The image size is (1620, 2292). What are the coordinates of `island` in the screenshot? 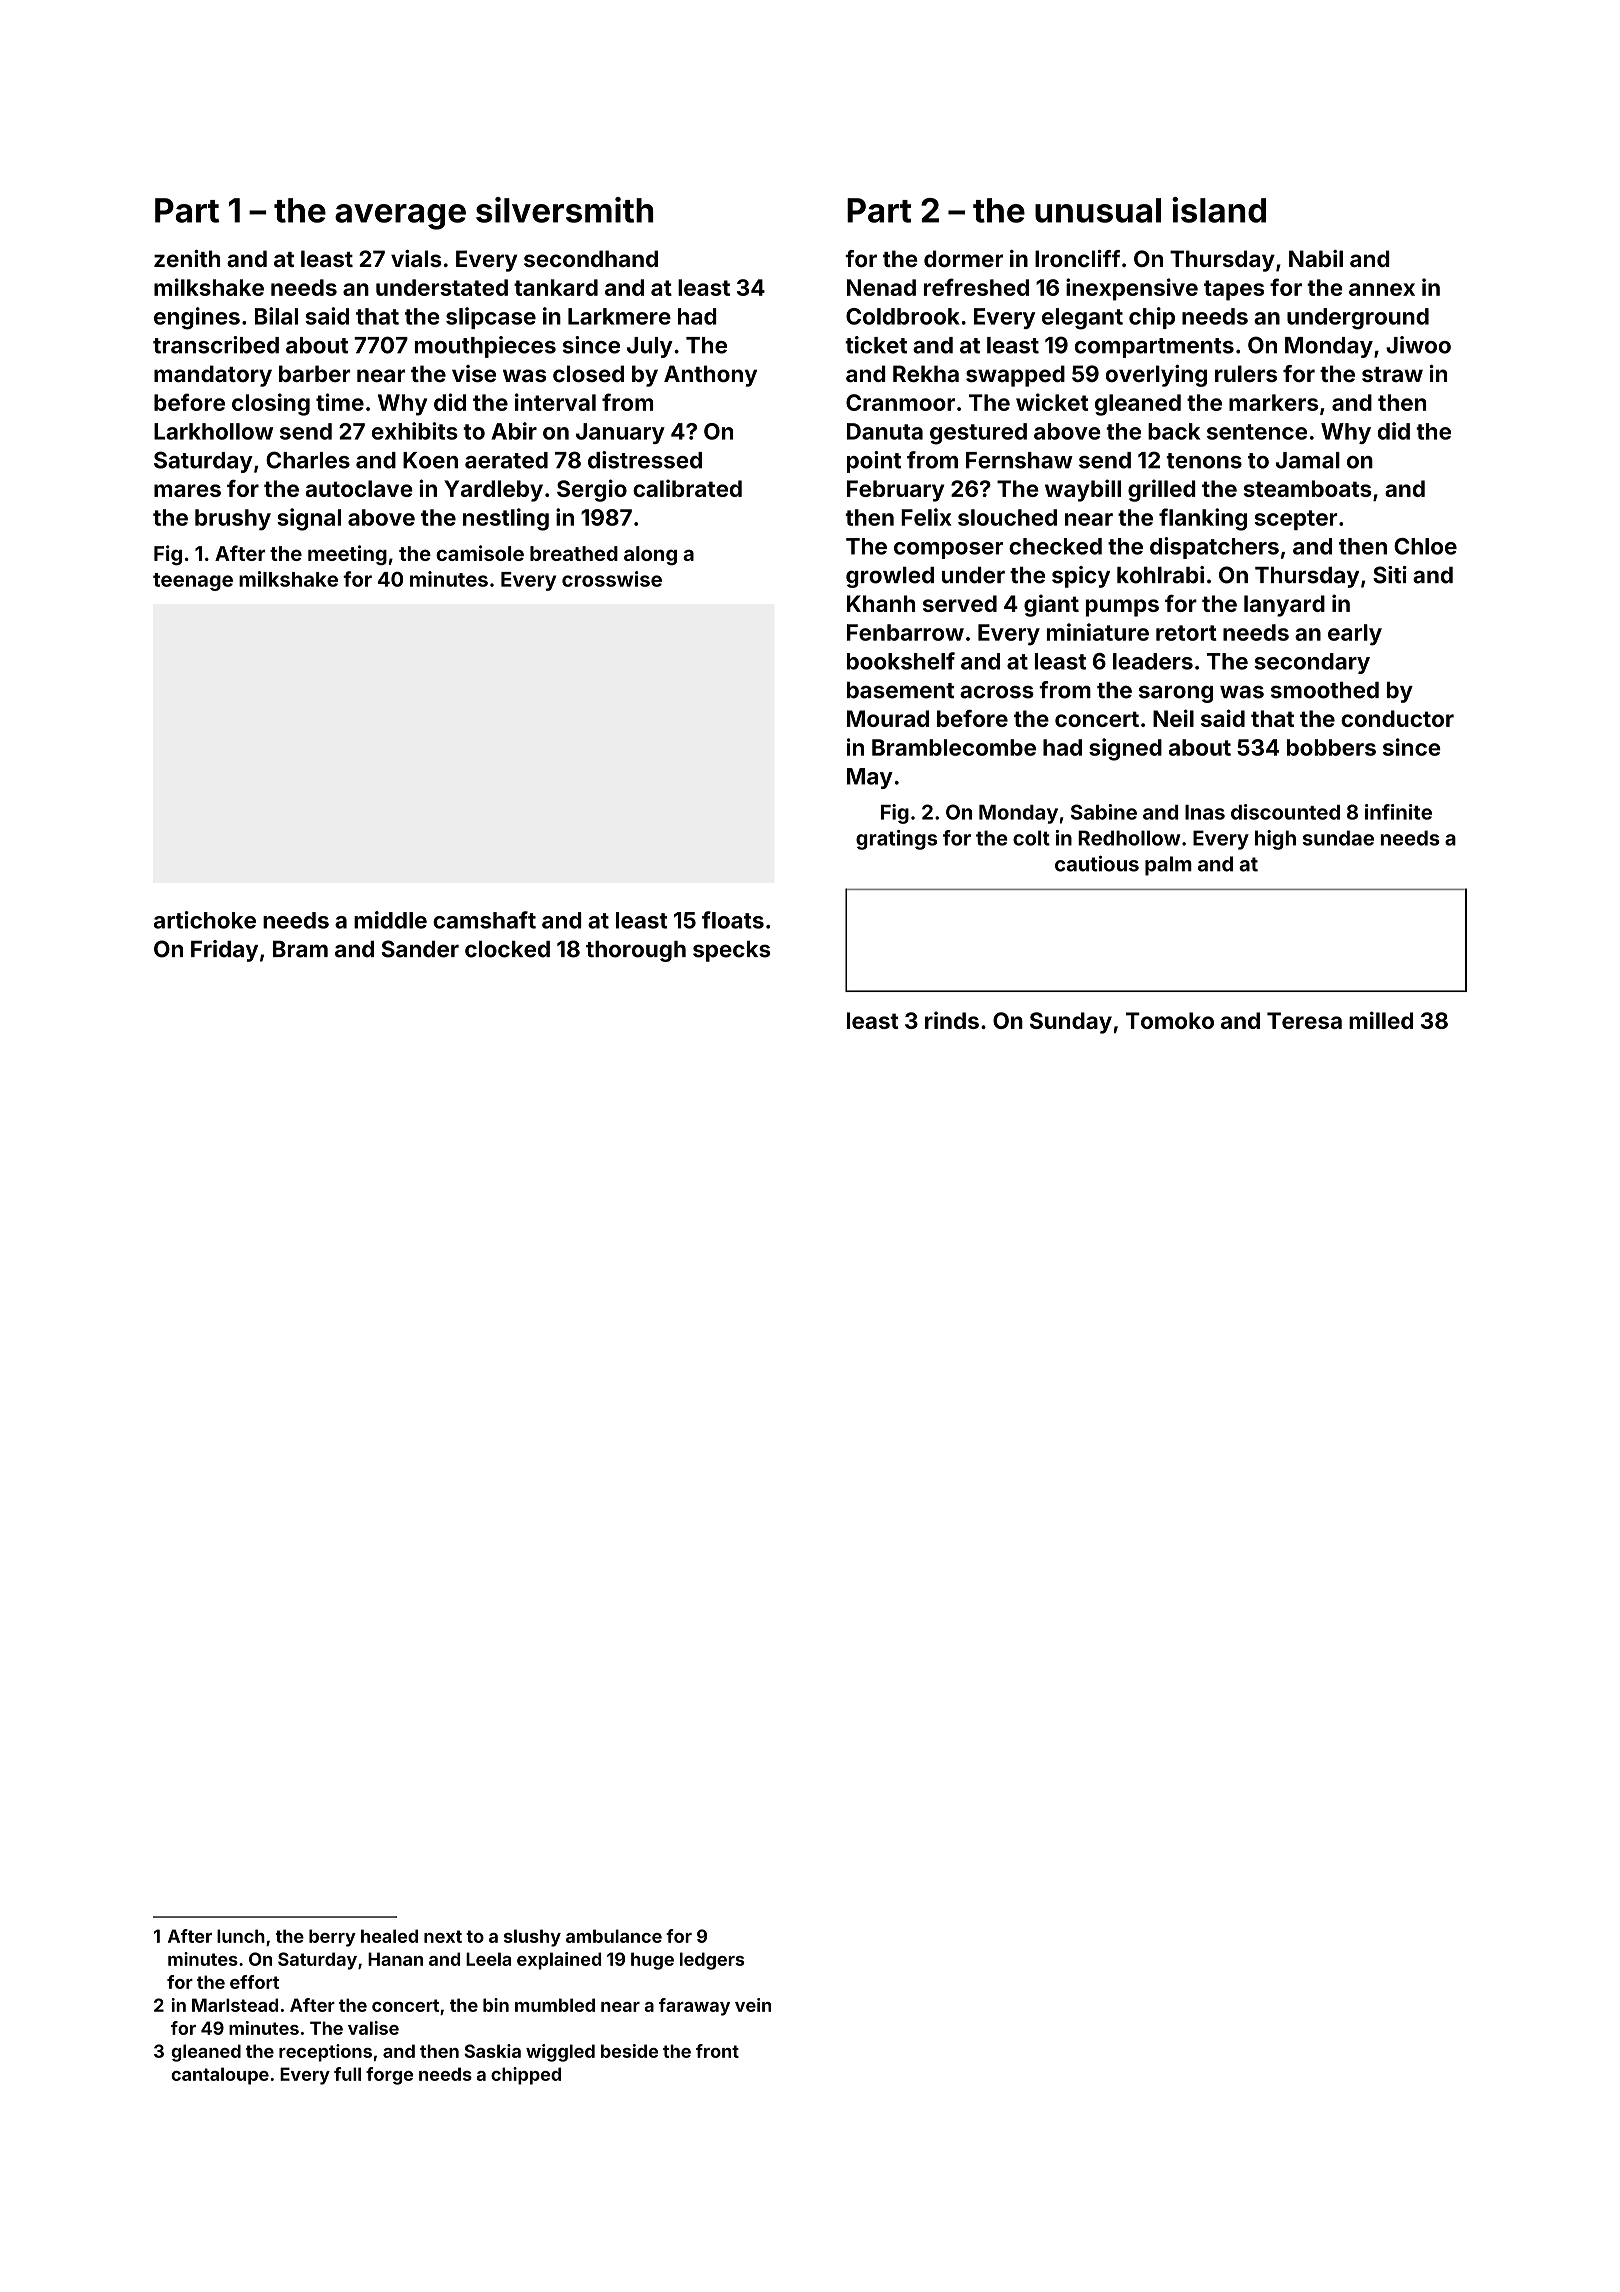 It's located at (1219, 210).
